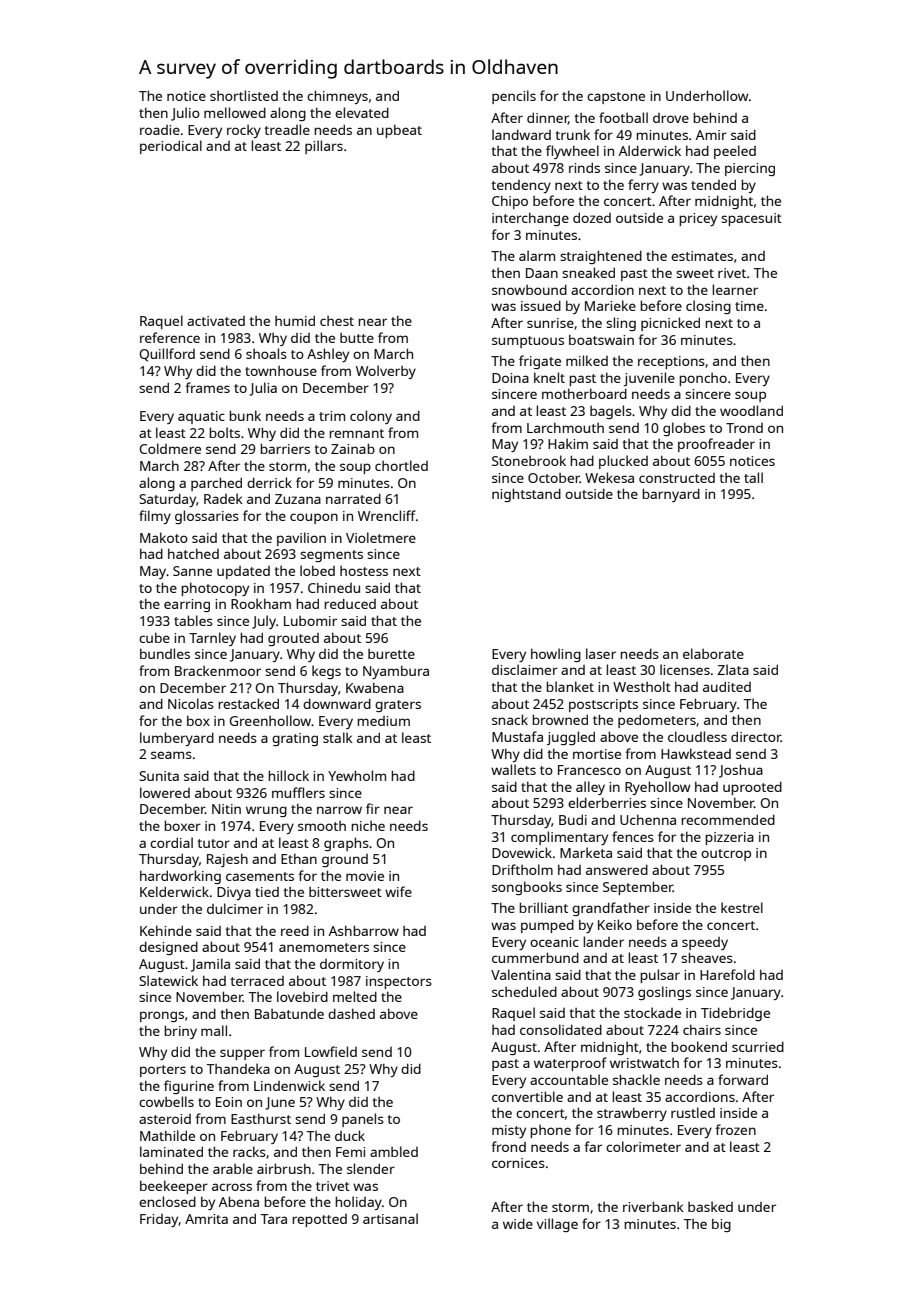 Image resolution: width=924 pixels, height=1311 pixels. What do you see at coordinates (160, 130) in the image?
I see `roadie` at bounding box center [160, 130].
